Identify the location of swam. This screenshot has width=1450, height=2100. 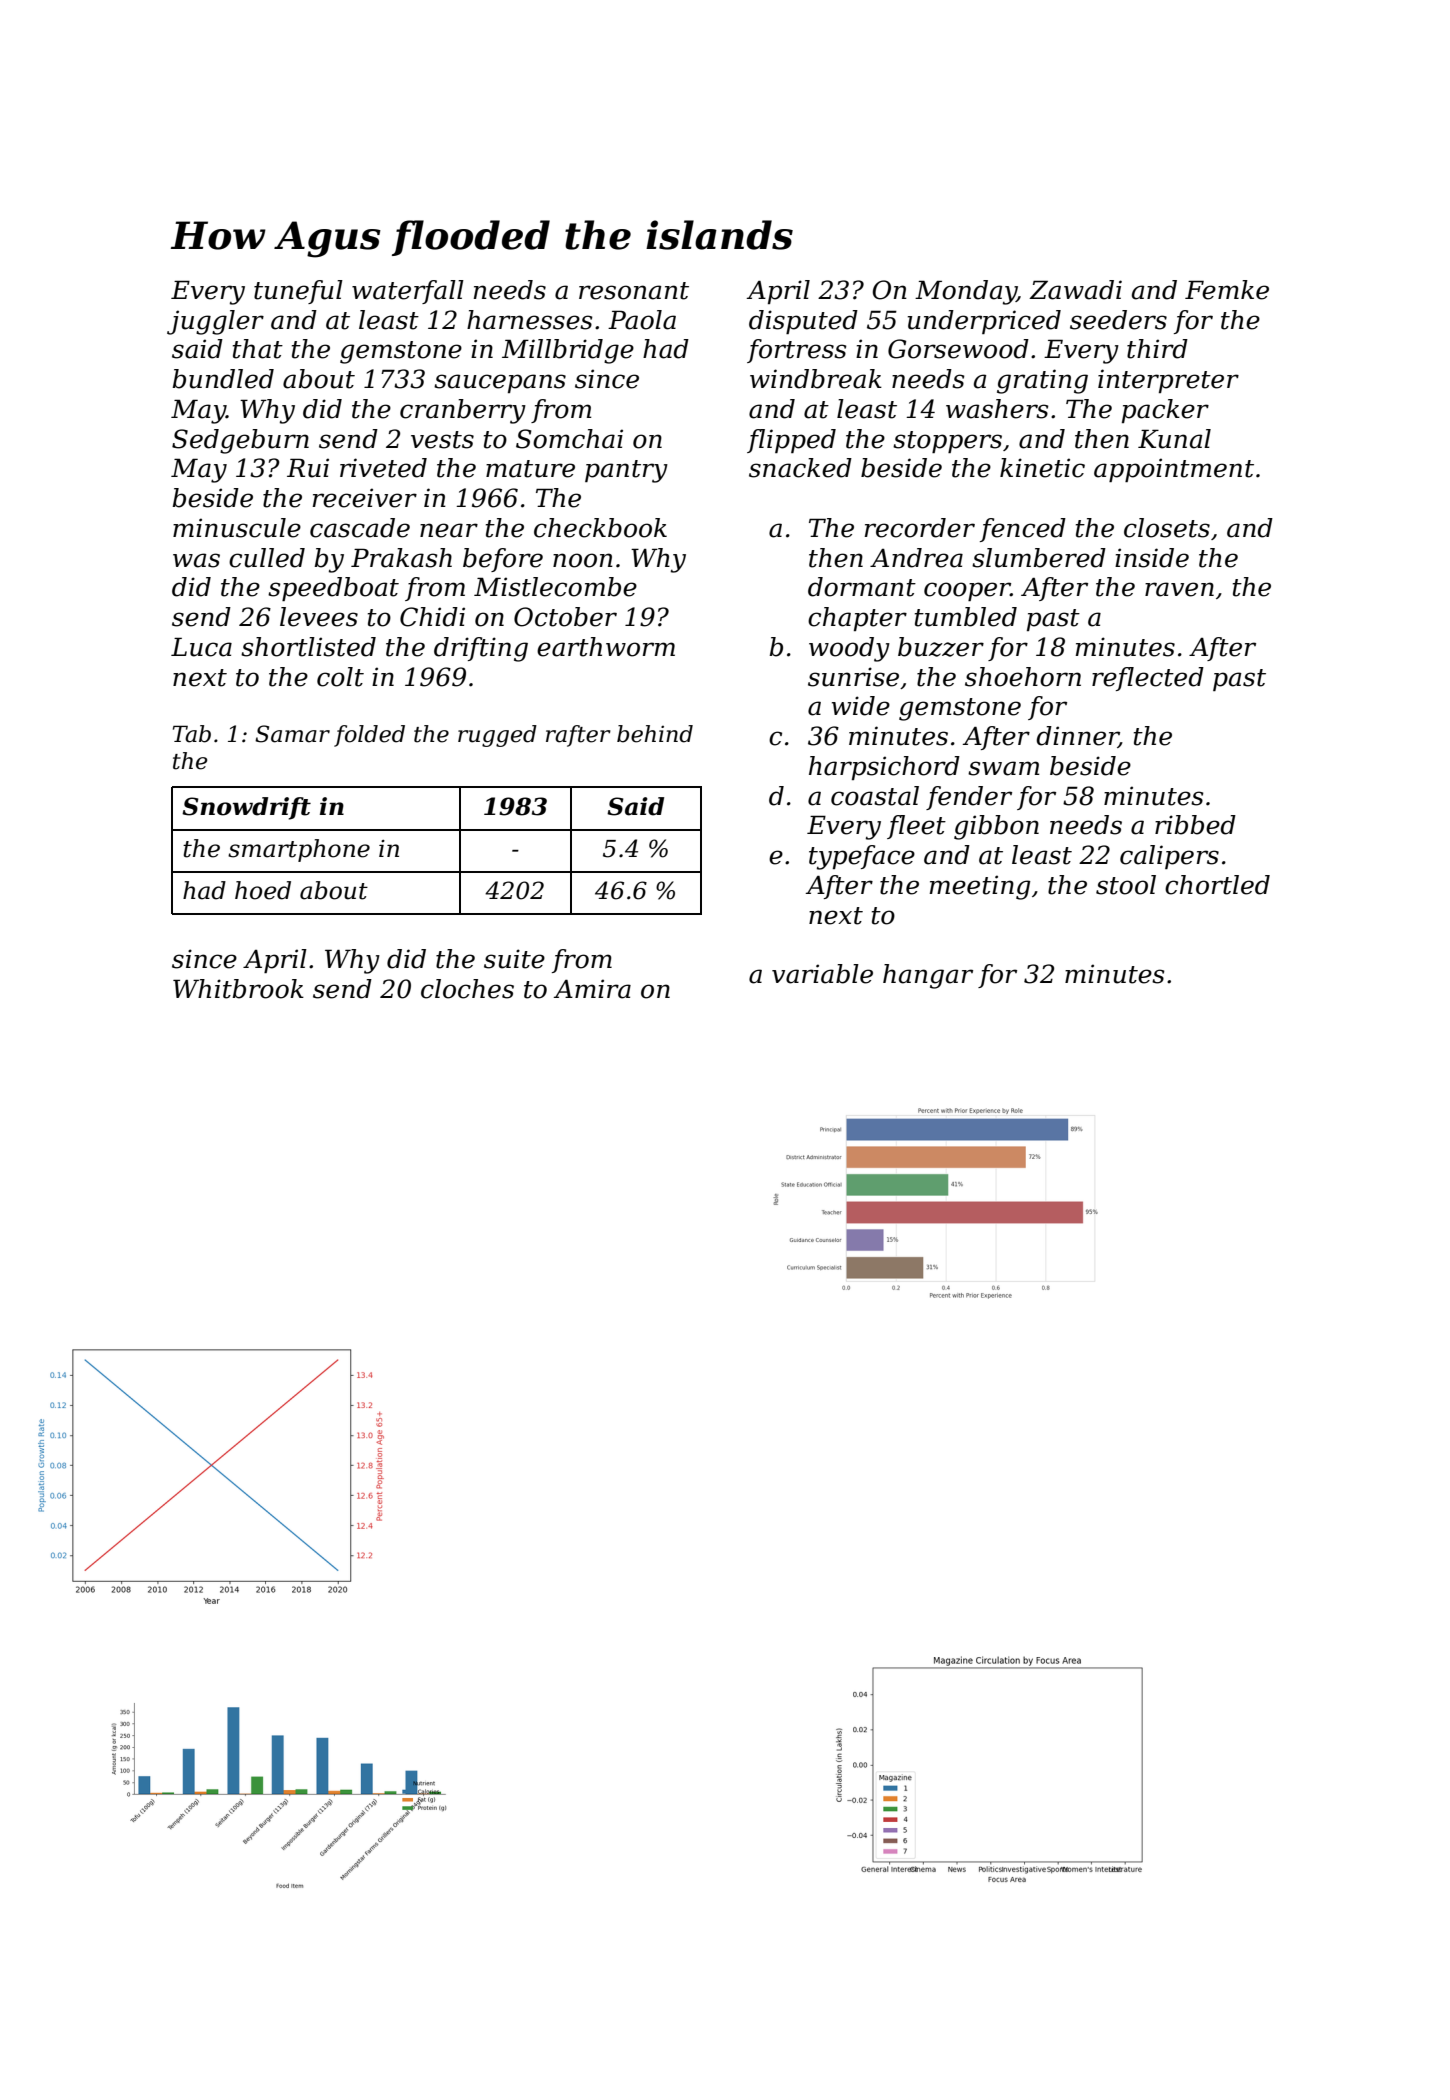
(1004, 768).
